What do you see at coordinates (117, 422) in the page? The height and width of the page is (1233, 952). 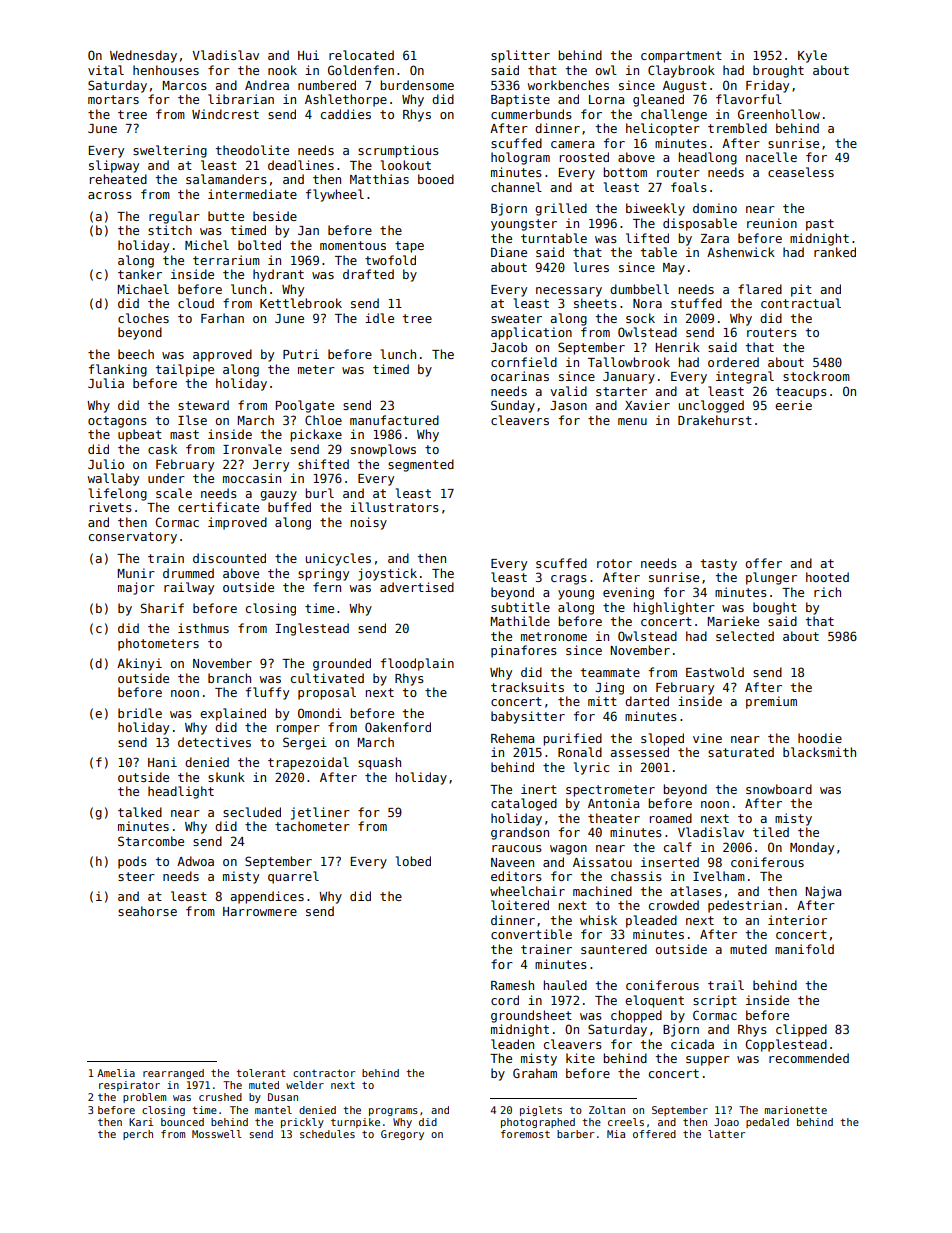 I see `octagons` at bounding box center [117, 422].
